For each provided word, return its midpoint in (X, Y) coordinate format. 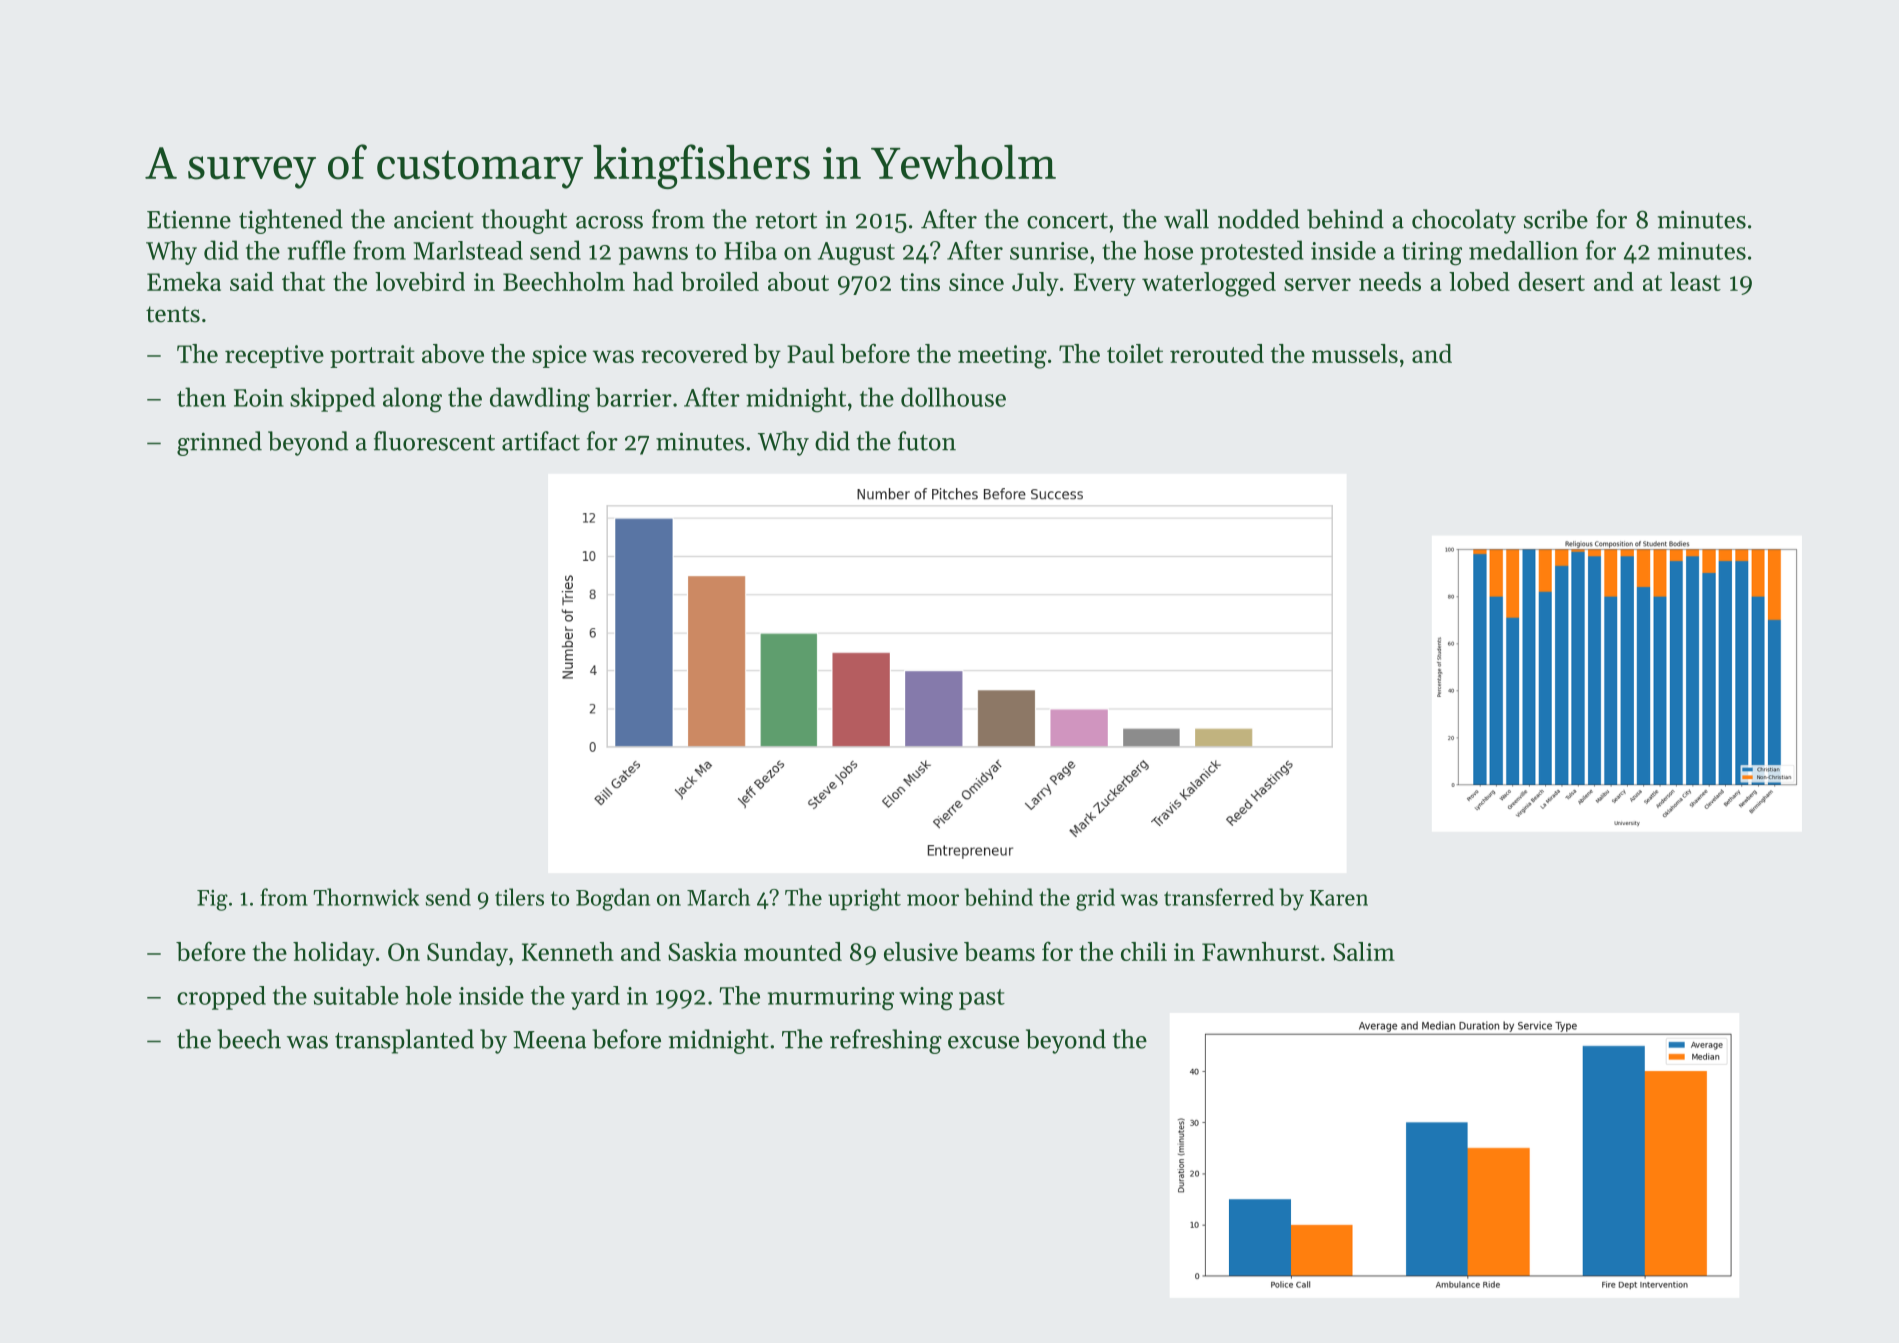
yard (595, 998)
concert (1067, 220)
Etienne (189, 219)
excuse (983, 1042)
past (982, 999)
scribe (1556, 219)
